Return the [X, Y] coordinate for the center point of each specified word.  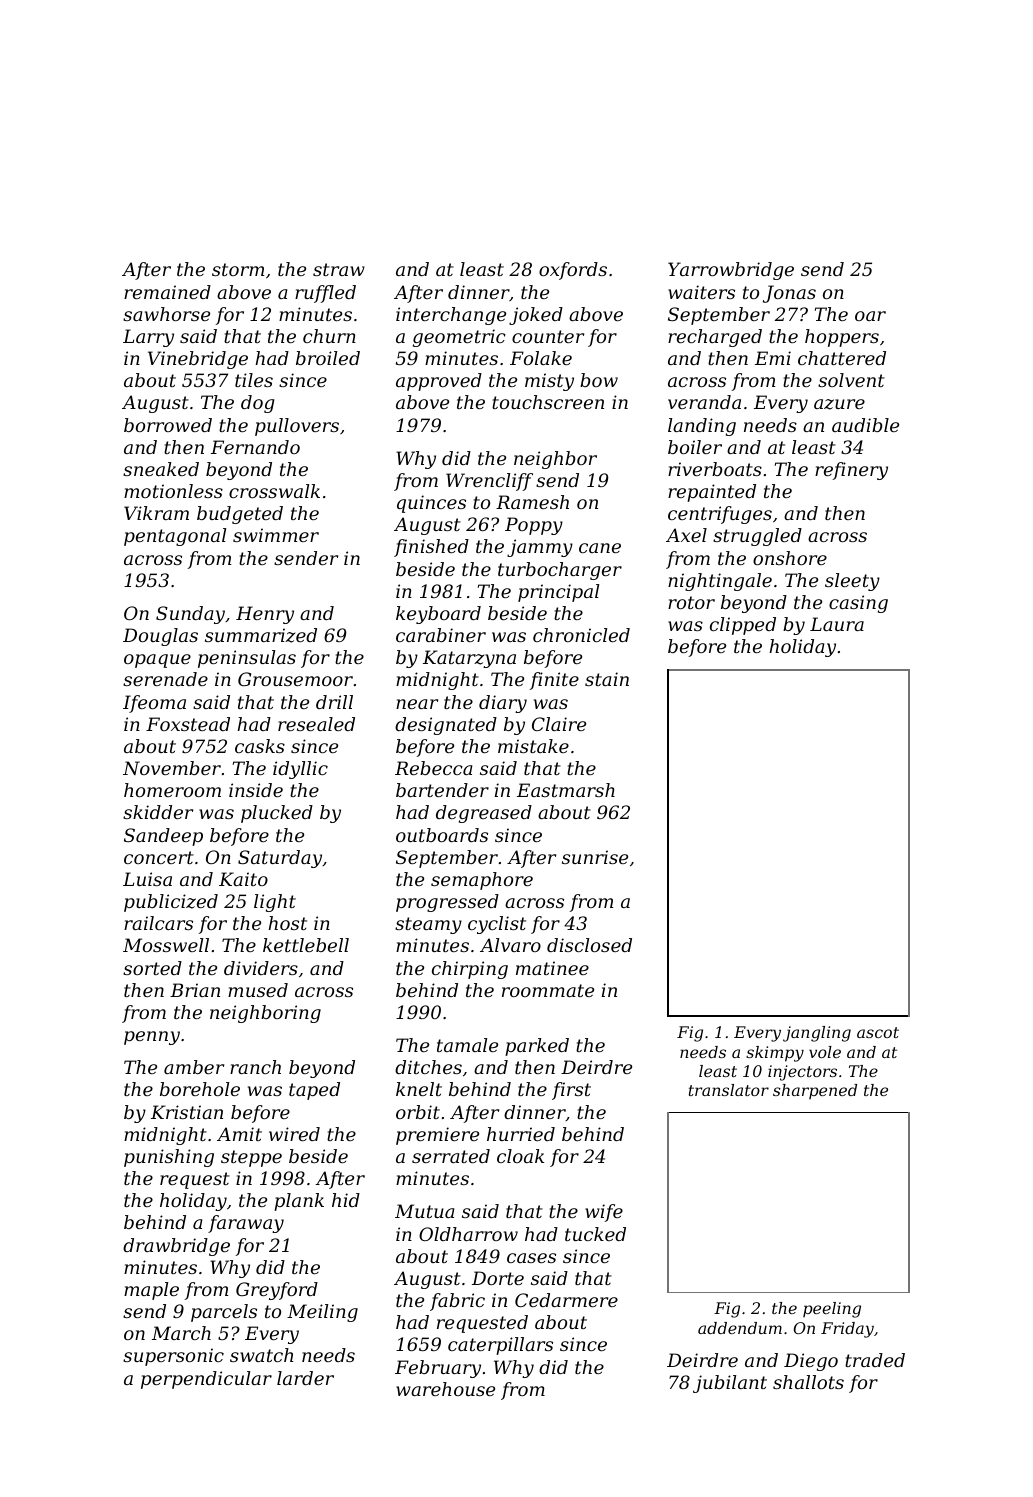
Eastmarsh [566, 790]
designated [446, 726]
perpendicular [206, 1380]
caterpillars [500, 1346]
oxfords [573, 271]
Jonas [789, 294]
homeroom [172, 790]
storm [238, 269]
